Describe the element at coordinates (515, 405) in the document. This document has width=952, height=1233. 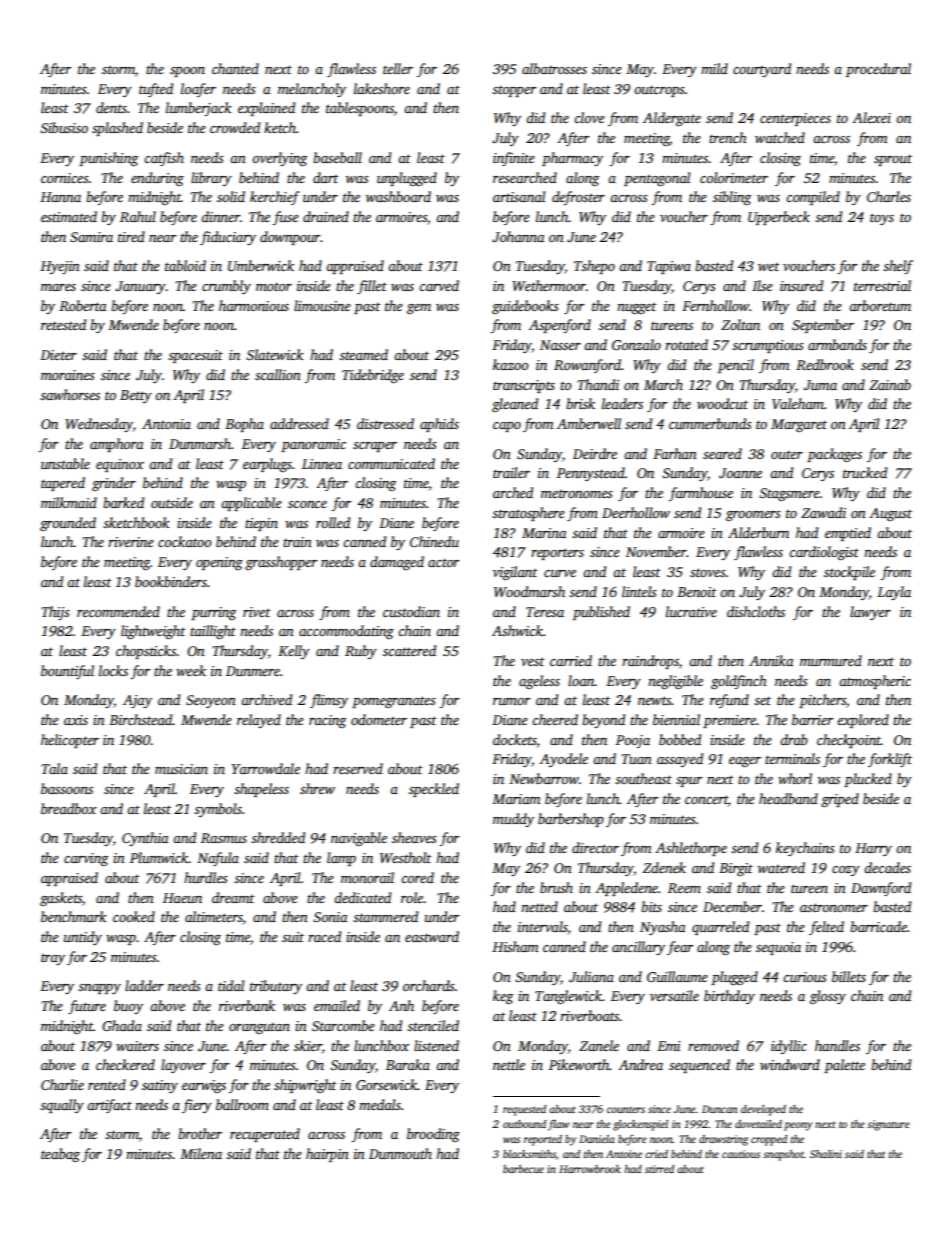
I see `gleaned` at that location.
